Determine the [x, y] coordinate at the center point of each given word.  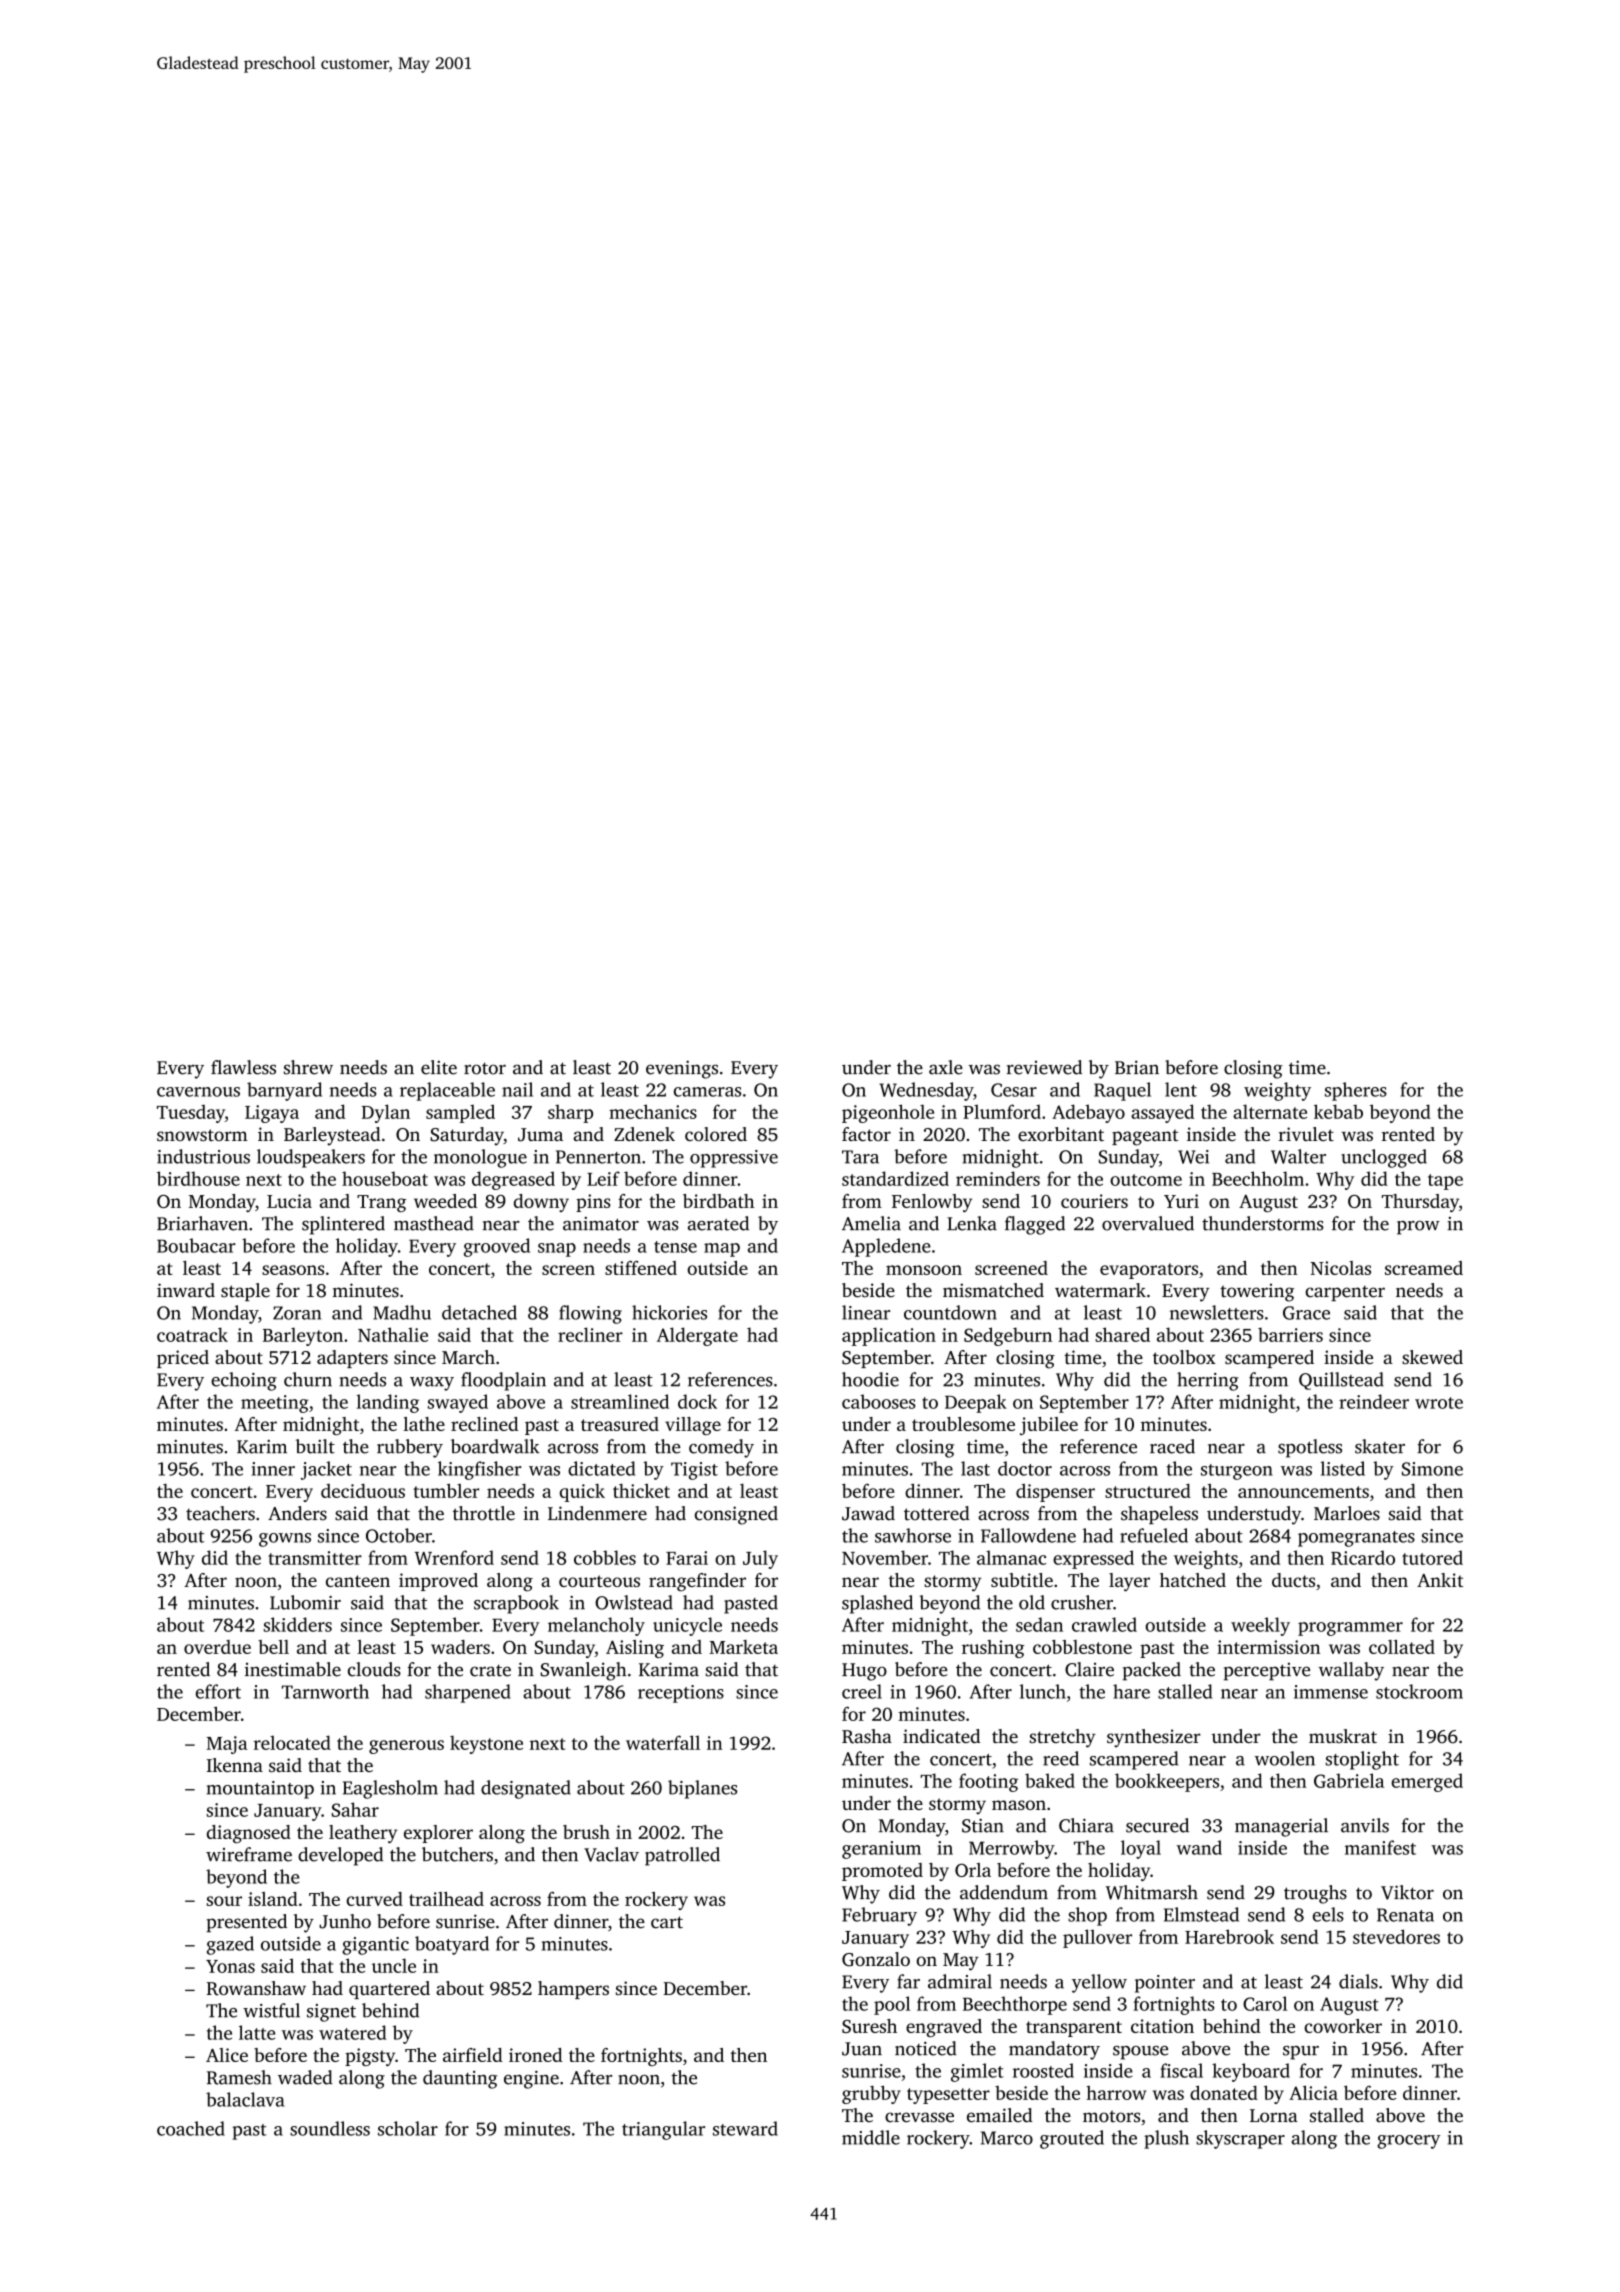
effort [218, 1691]
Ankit [1440, 1580]
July [760, 1559]
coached [191, 2128]
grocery [1408, 2142]
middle [871, 2137]
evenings [682, 1069]
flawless [243, 1067]
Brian [1137, 1067]
